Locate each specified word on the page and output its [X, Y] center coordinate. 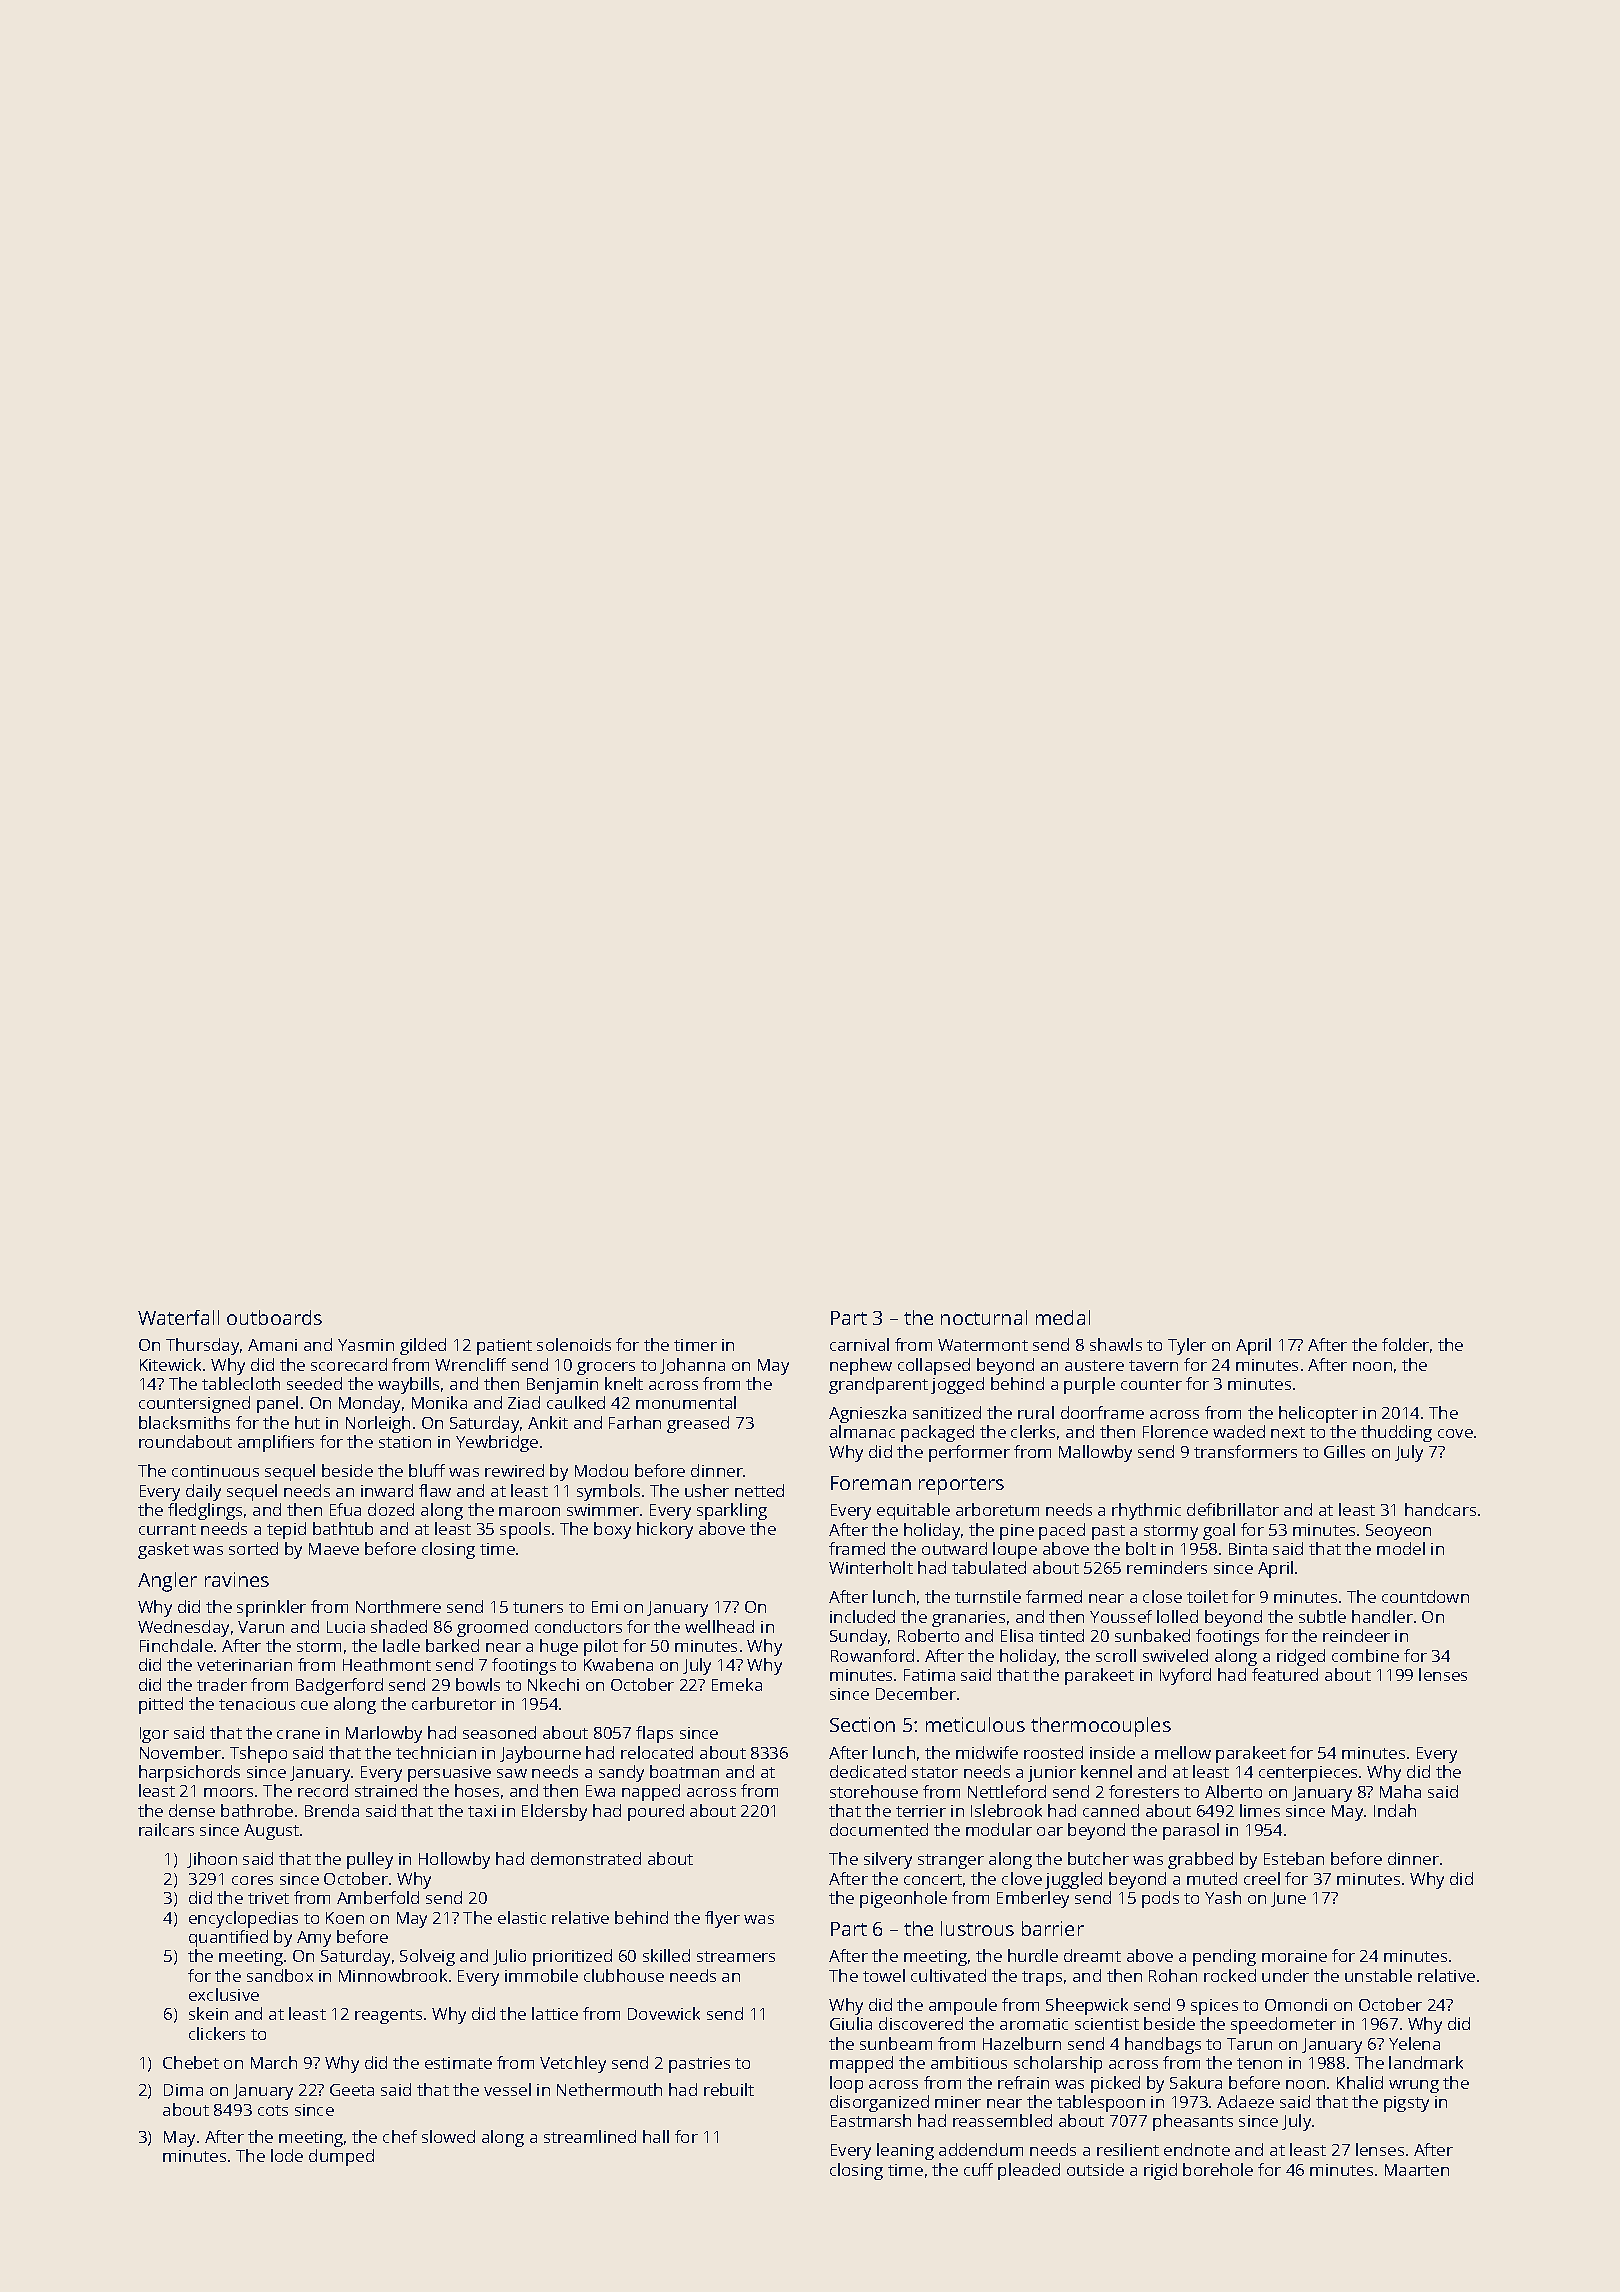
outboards [274, 1317]
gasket [163, 1550]
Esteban [1294, 1858]
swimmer [603, 1510]
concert [933, 1879]
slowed [448, 2136]
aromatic [1034, 2024]
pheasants [1193, 2122]
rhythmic [1146, 1511]
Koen [345, 1918]
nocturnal [984, 1317]
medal [1063, 1317]
